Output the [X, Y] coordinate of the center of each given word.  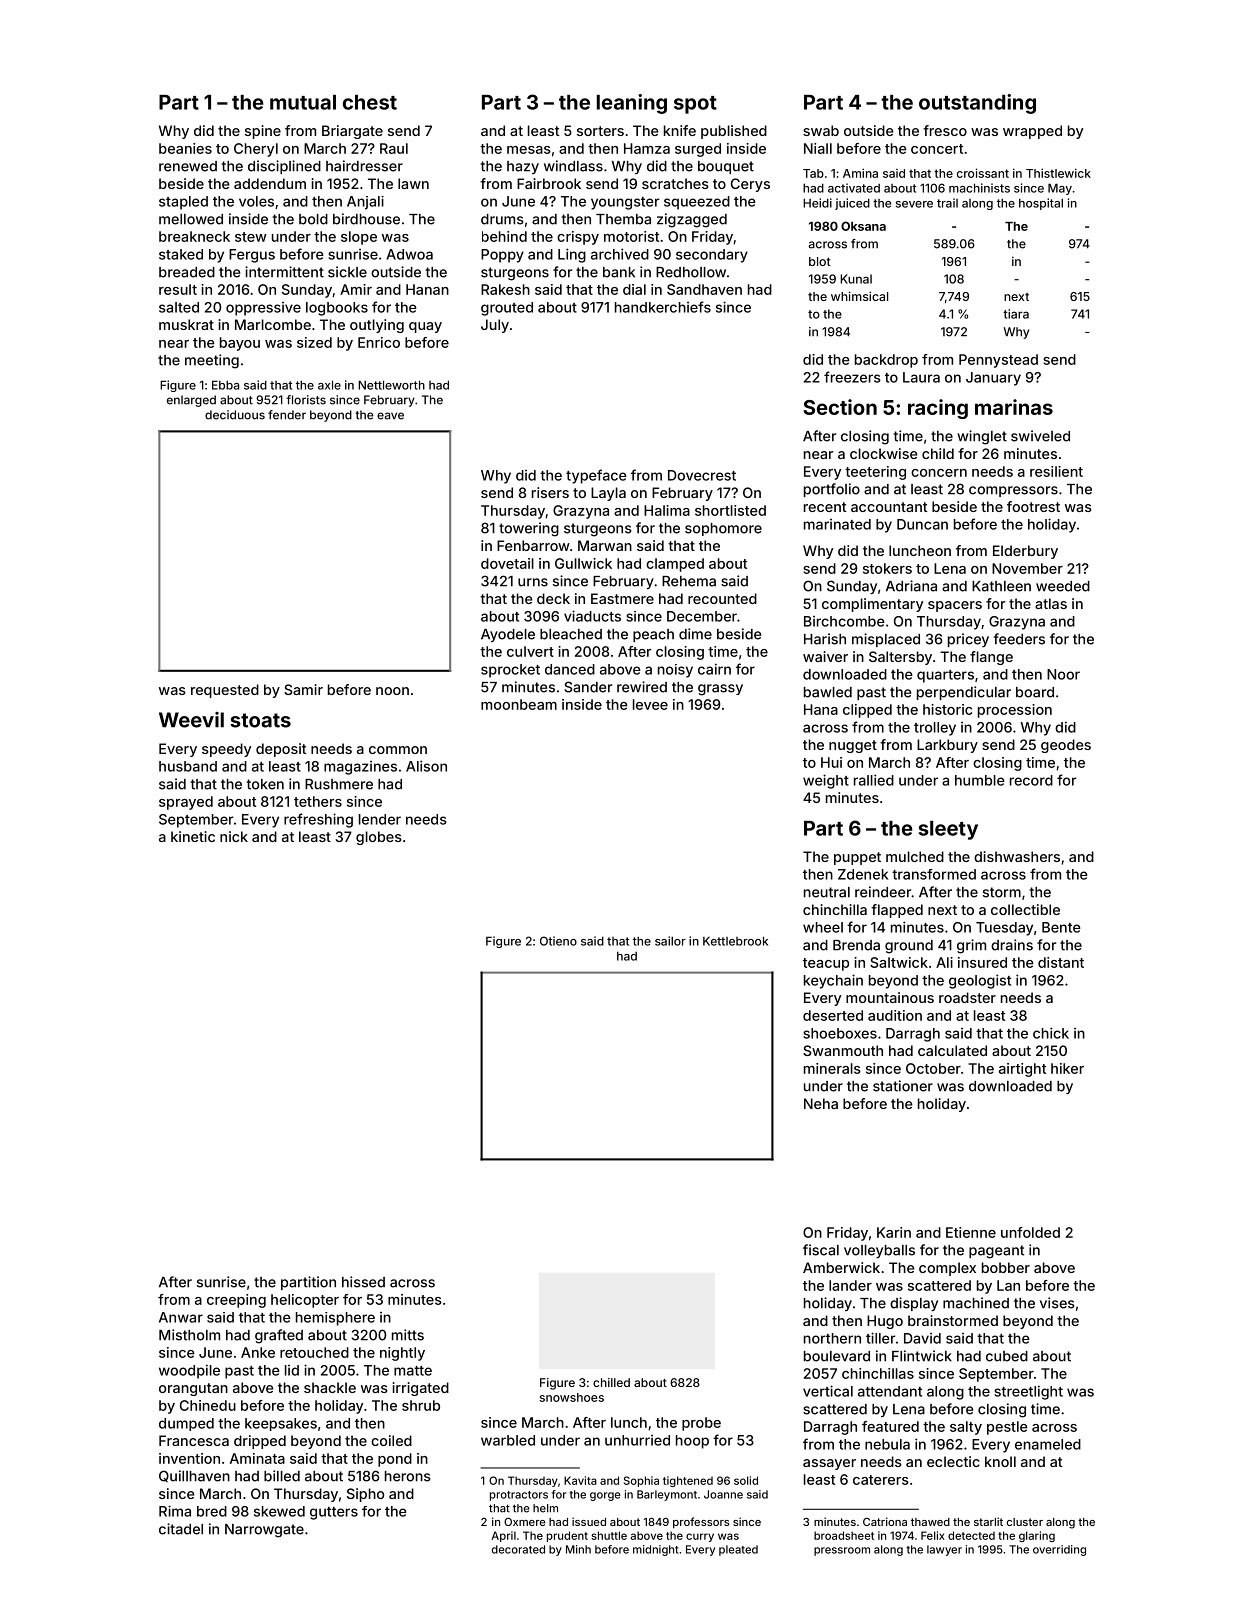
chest [370, 102]
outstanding [977, 104]
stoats [260, 720]
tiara [1016, 314]
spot [695, 105]
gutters [334, 1513]
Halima [667, 510]
